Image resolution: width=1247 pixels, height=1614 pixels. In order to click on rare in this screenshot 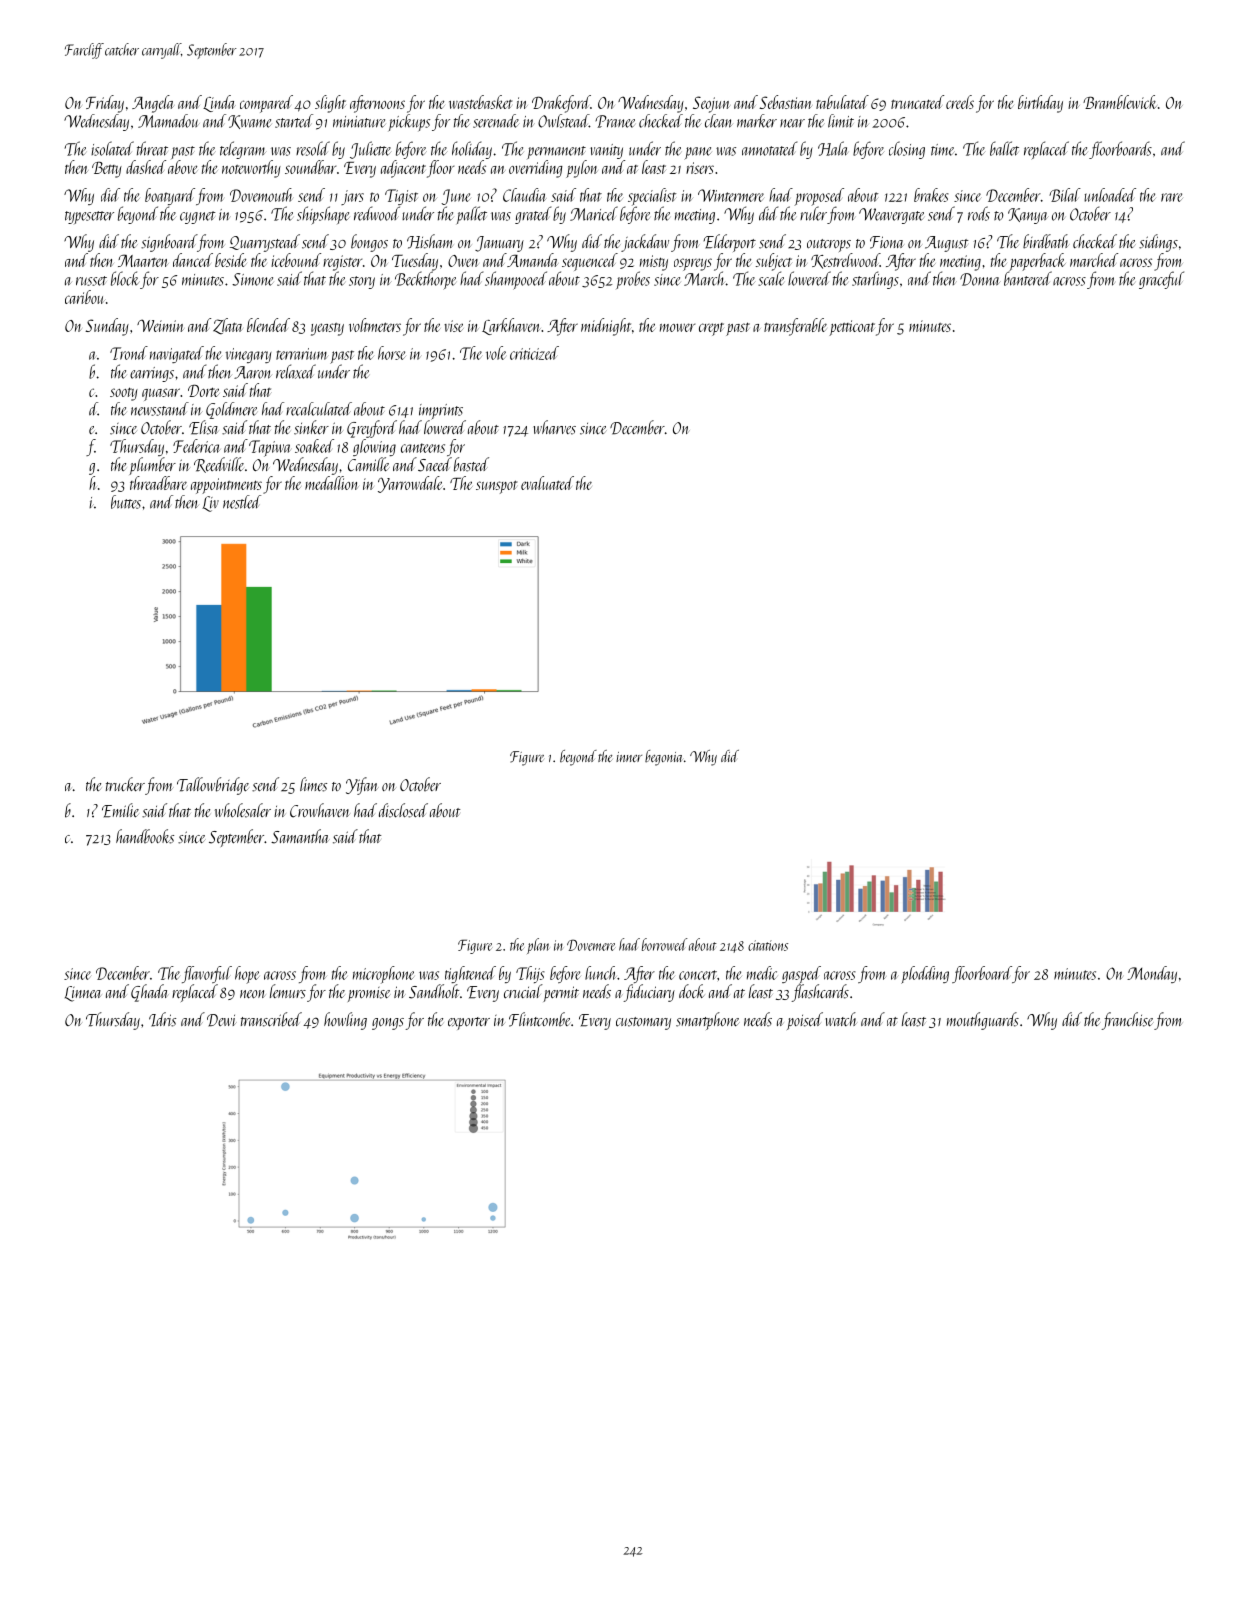, I will do `click(1172, 197)`.
